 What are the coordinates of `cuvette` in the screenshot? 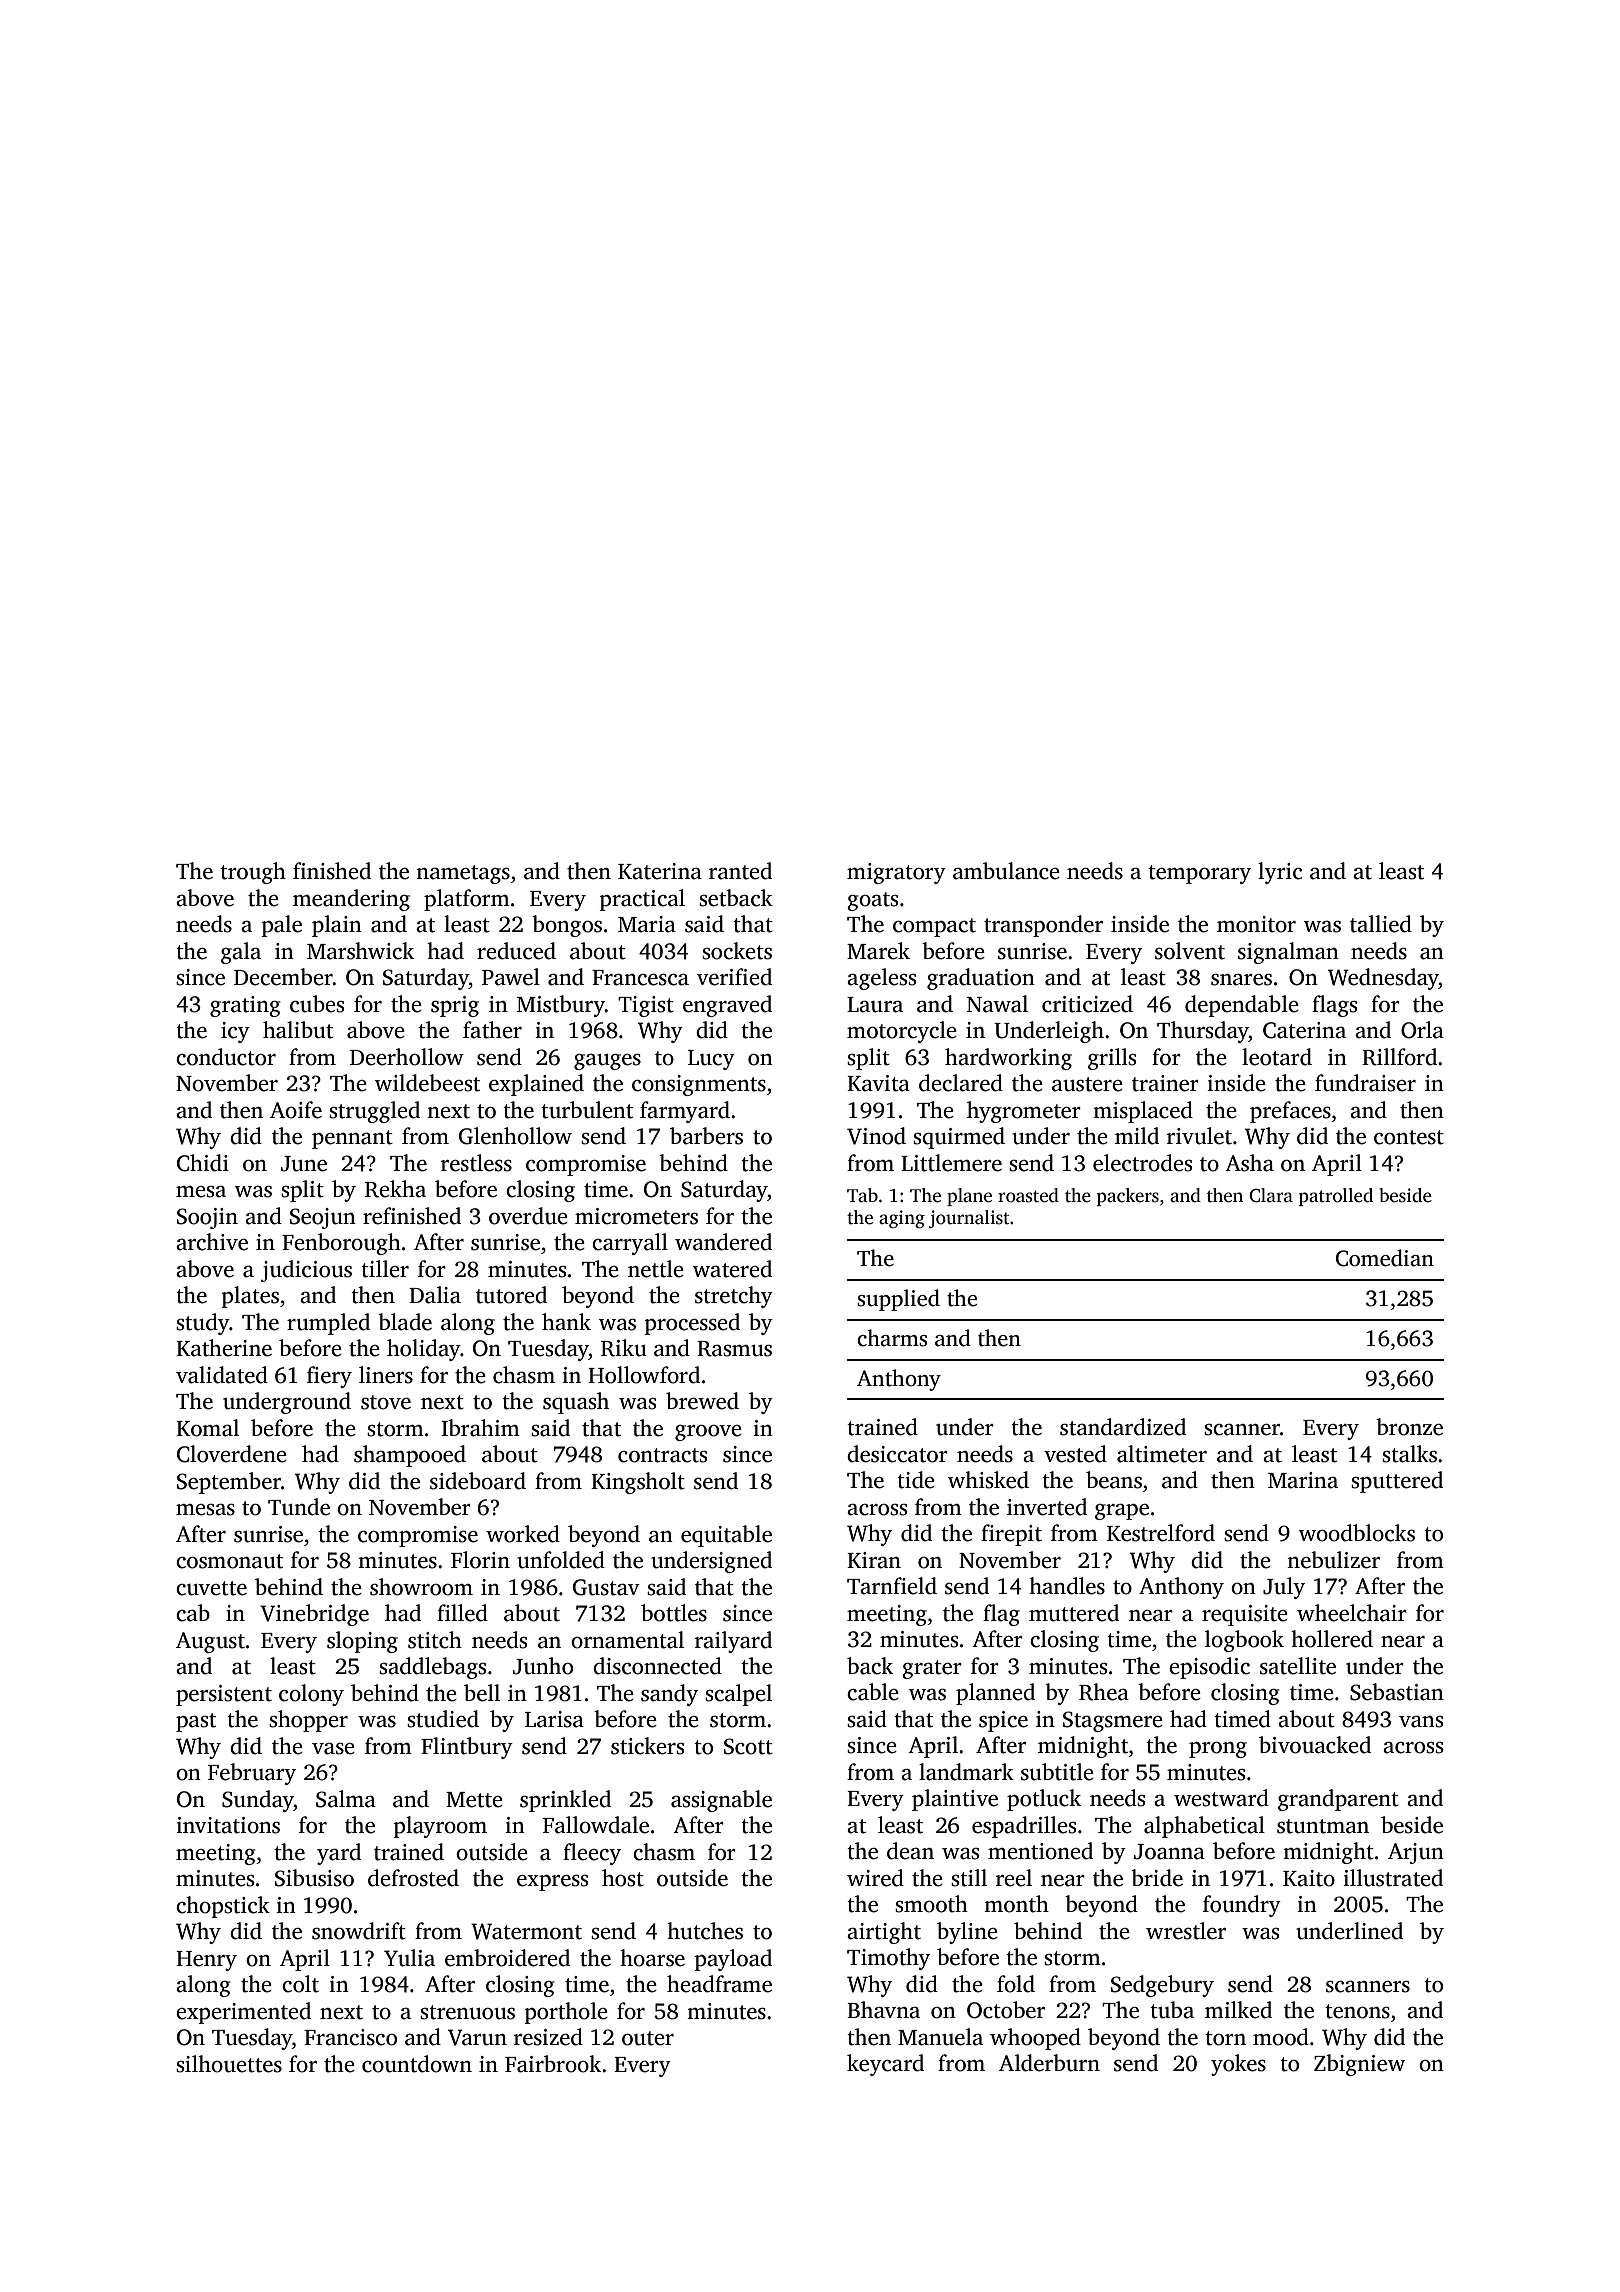 It's located at (211, 1588).
